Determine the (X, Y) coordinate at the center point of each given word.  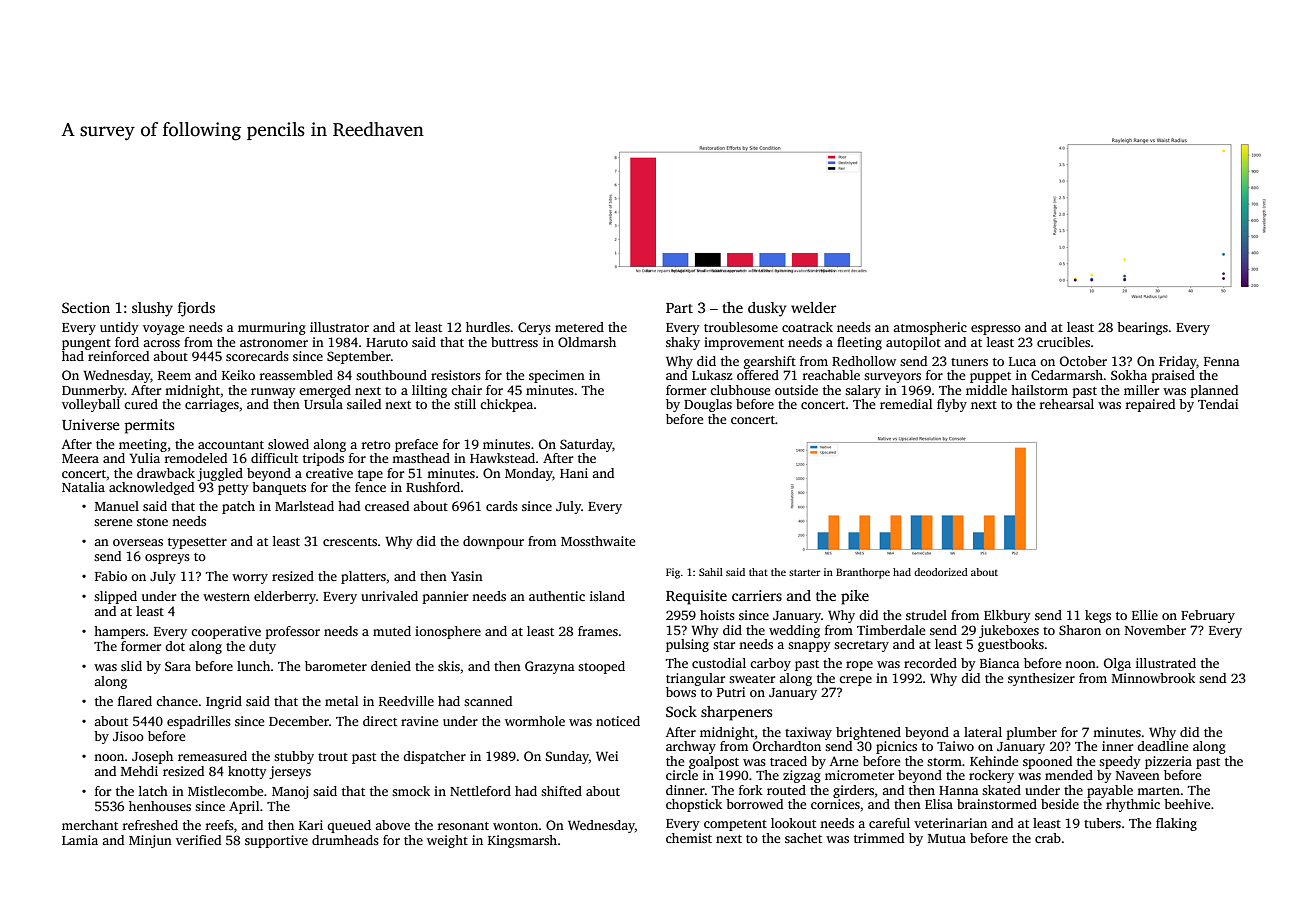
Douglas (708, 405)
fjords (196, 309)
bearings (1142, 328)
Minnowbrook (1153, 678)
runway (273, 393)
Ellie (1145, 615)
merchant (90, 825)
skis (449, 666)
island (607, 596)
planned (1214, 391)
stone (152, 522)
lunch (253, 666)
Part (679, 308)
